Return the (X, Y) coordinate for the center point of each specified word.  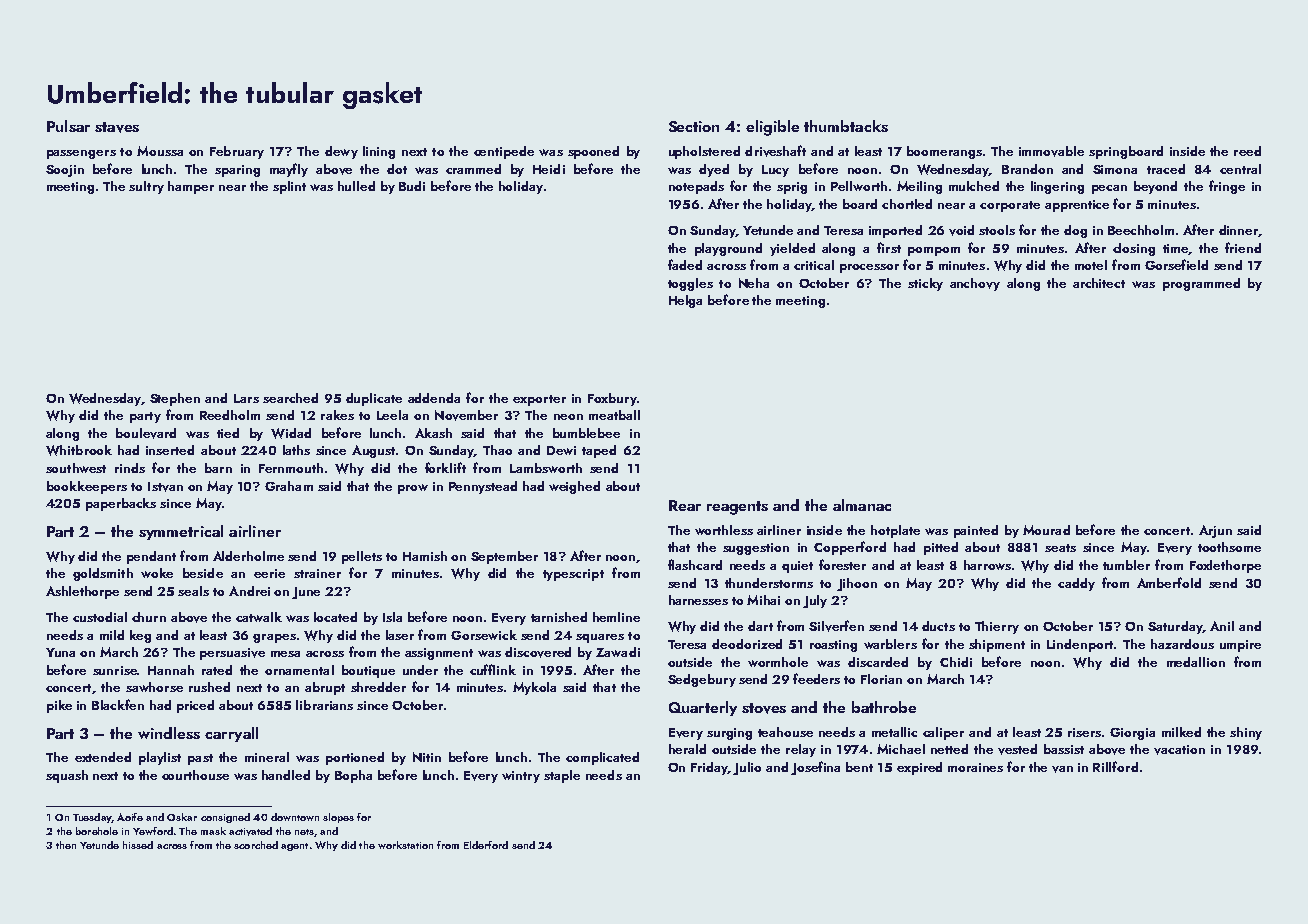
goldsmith (103, 574)
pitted (941, 548)
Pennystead (483, 487)
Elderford (486, 845)
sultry (146, 187)
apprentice (1077, 206)
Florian (881, 679)
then (66, 845)
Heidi (549, 169)
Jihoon (857, 584)
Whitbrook (79, 450)
